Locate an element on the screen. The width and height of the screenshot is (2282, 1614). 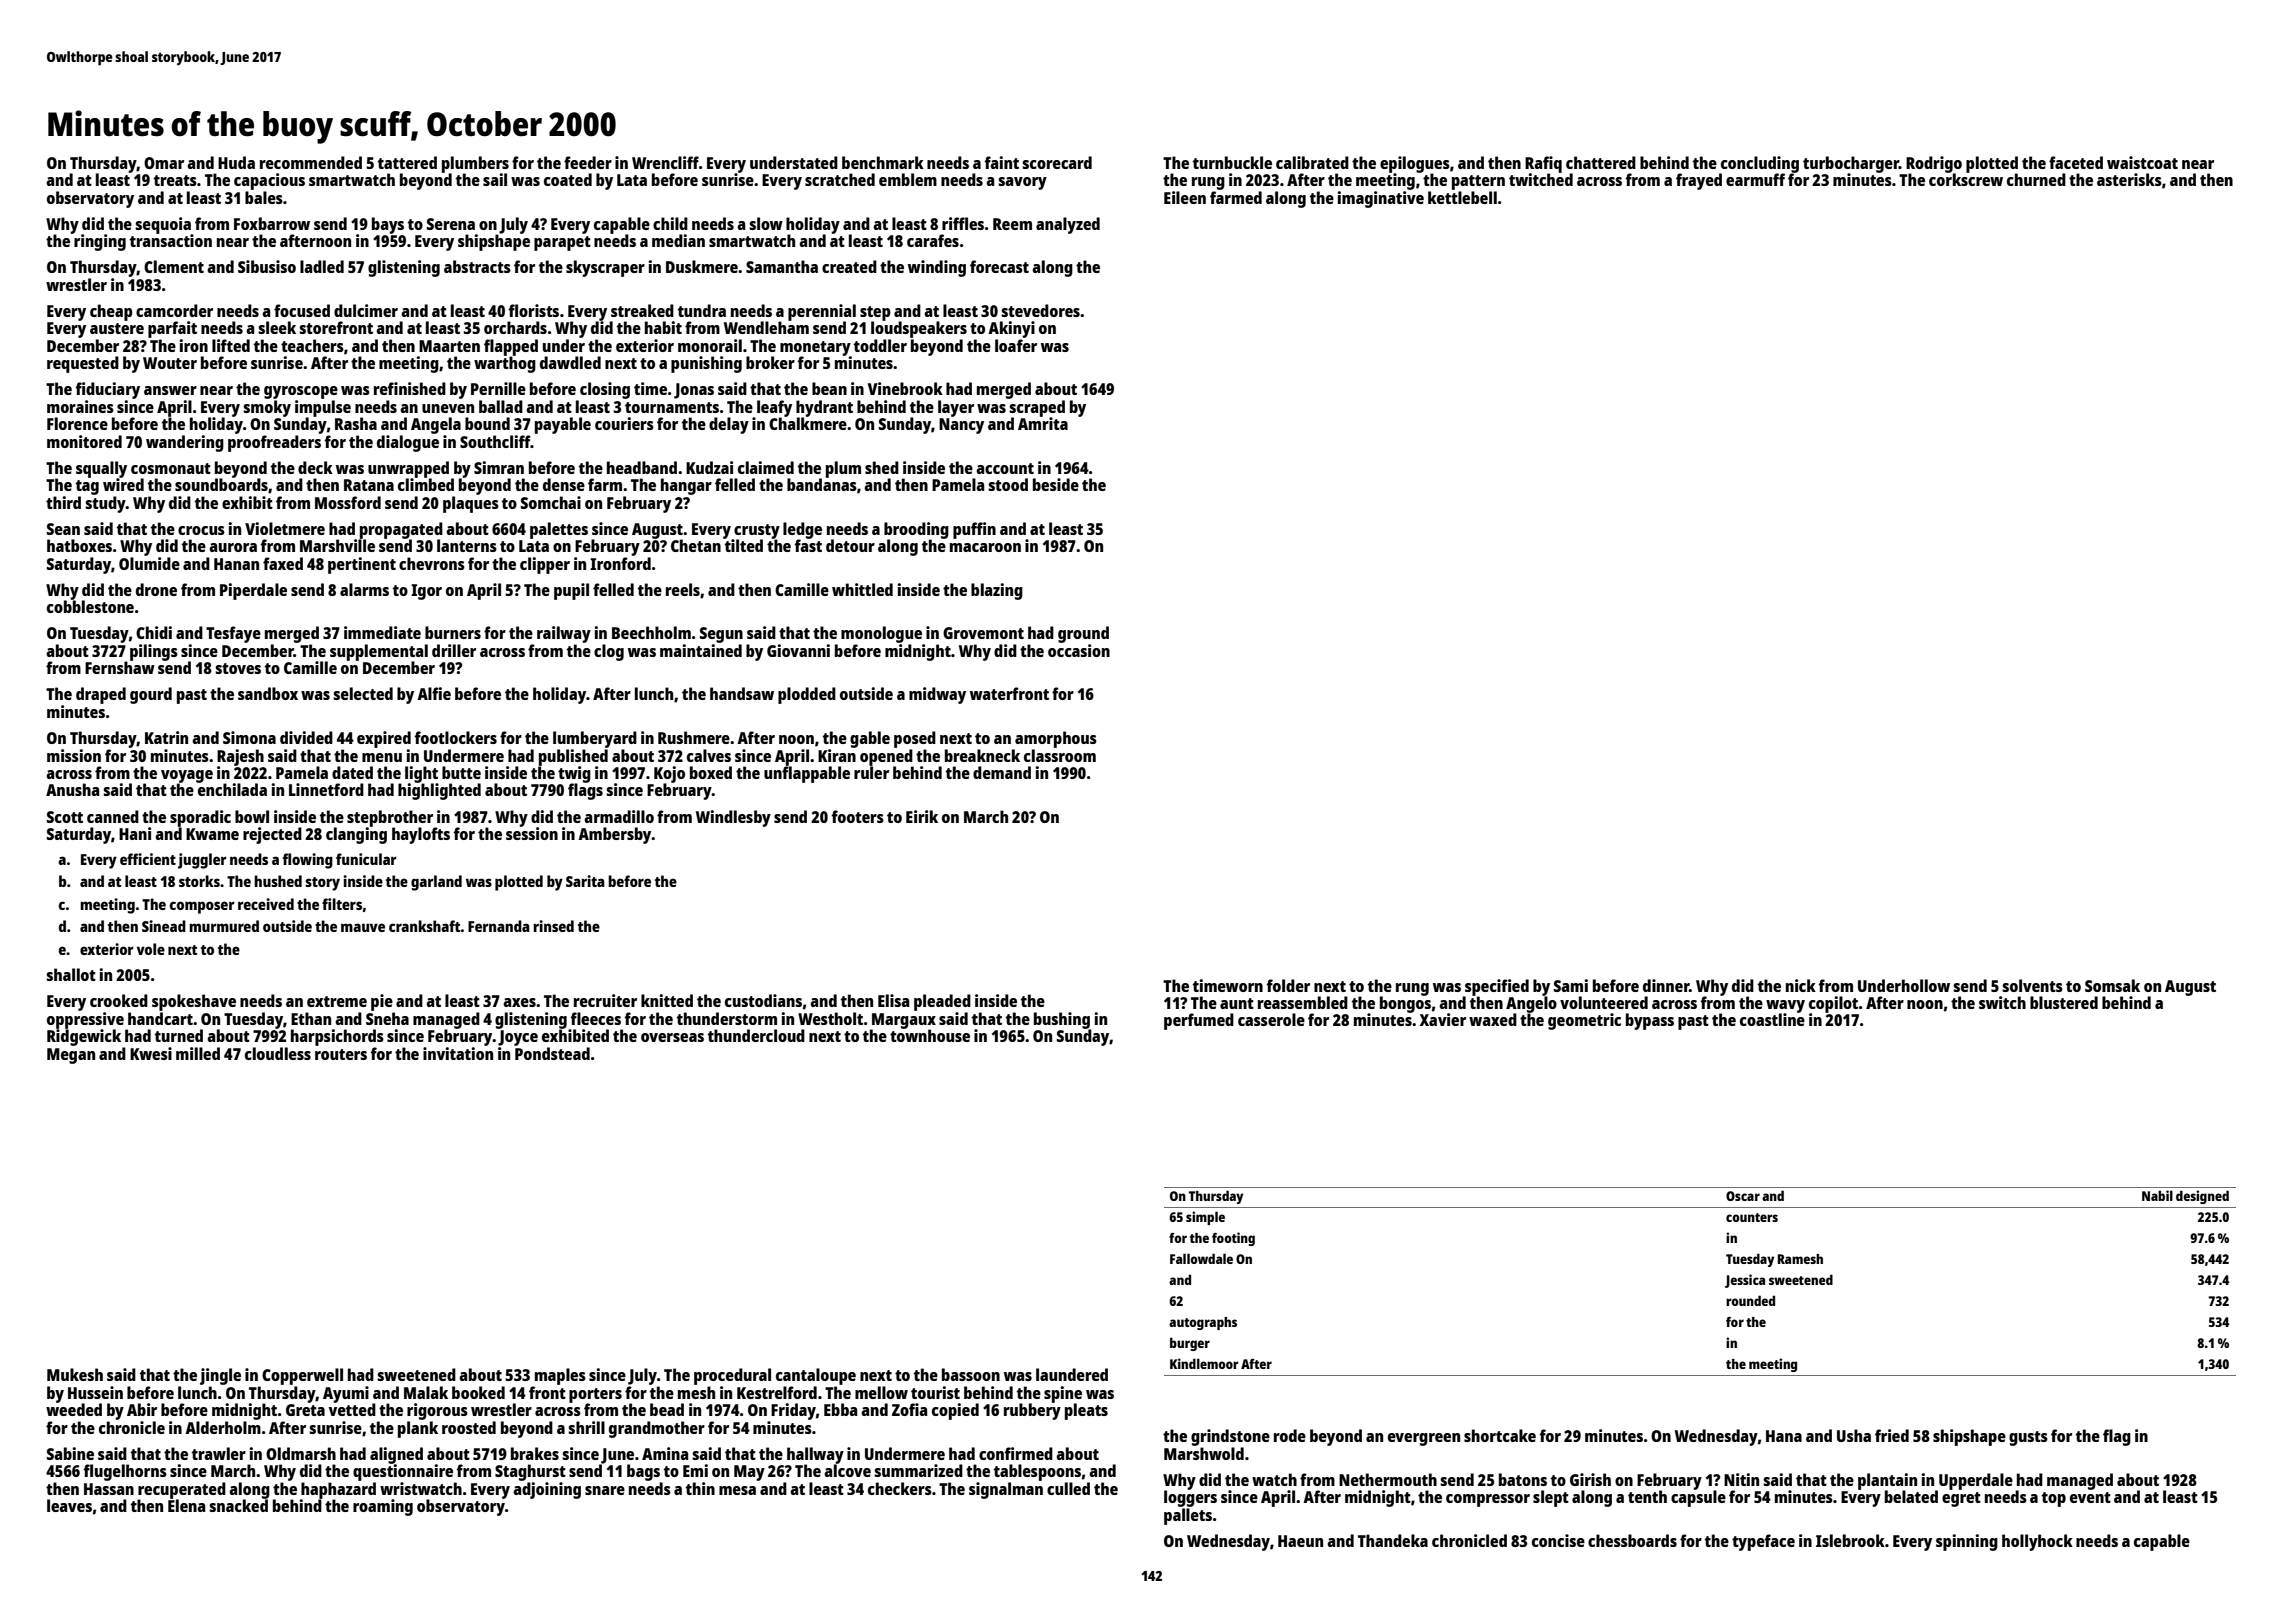
dated is located at coordinates (352, 772).
